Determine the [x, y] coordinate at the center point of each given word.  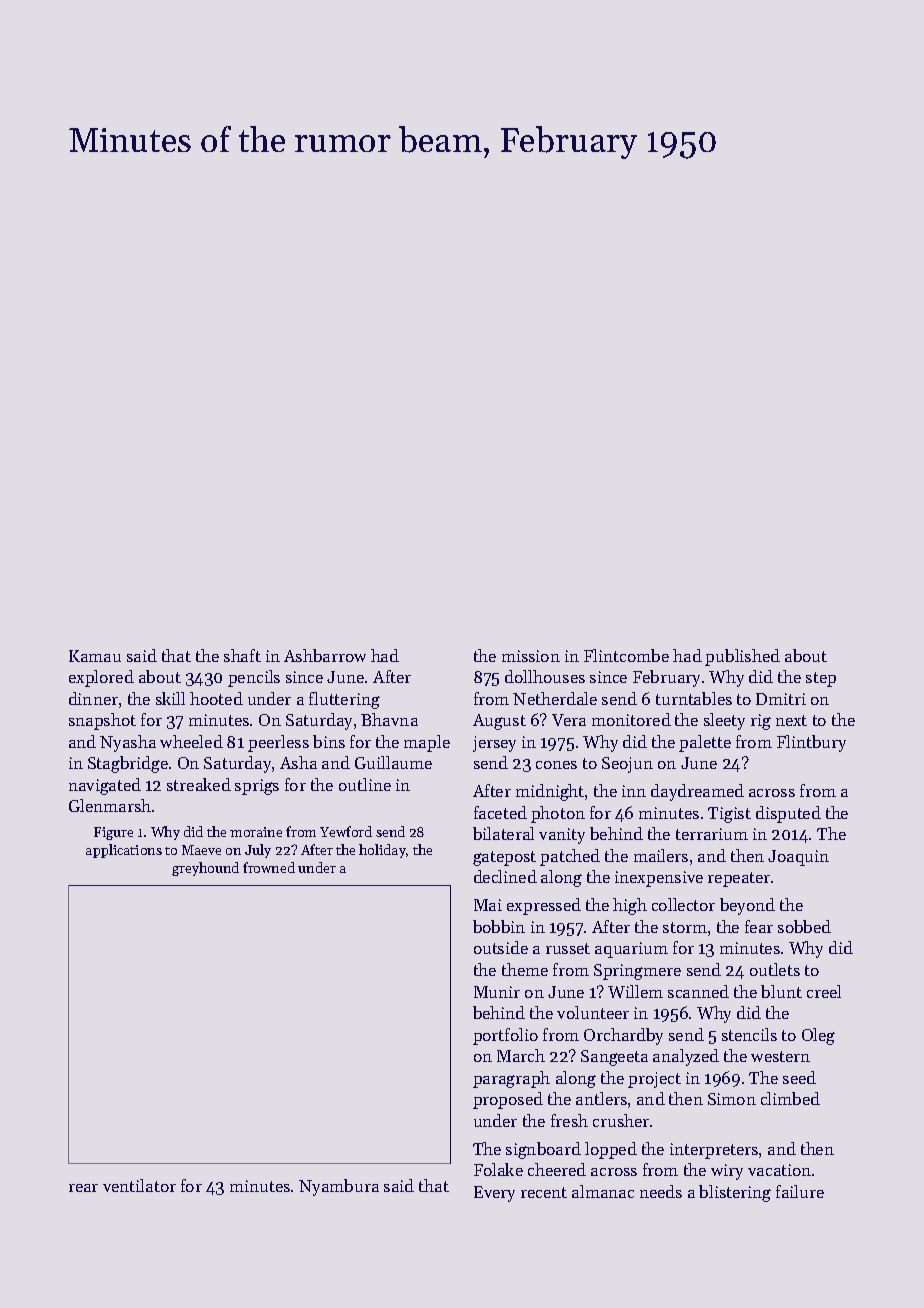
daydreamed [697, 792]
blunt [781, 991]
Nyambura [339, 1187]
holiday [383, 851]
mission [531, 656]
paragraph [511, 1079]
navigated [105, 786]
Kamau [95, 656]
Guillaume [393, 762]
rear [83, 1188]
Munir [497, 992]
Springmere [637, 972]
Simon [732, 1099]
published [742, 657]
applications [124, 851]
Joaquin [798, 858]
